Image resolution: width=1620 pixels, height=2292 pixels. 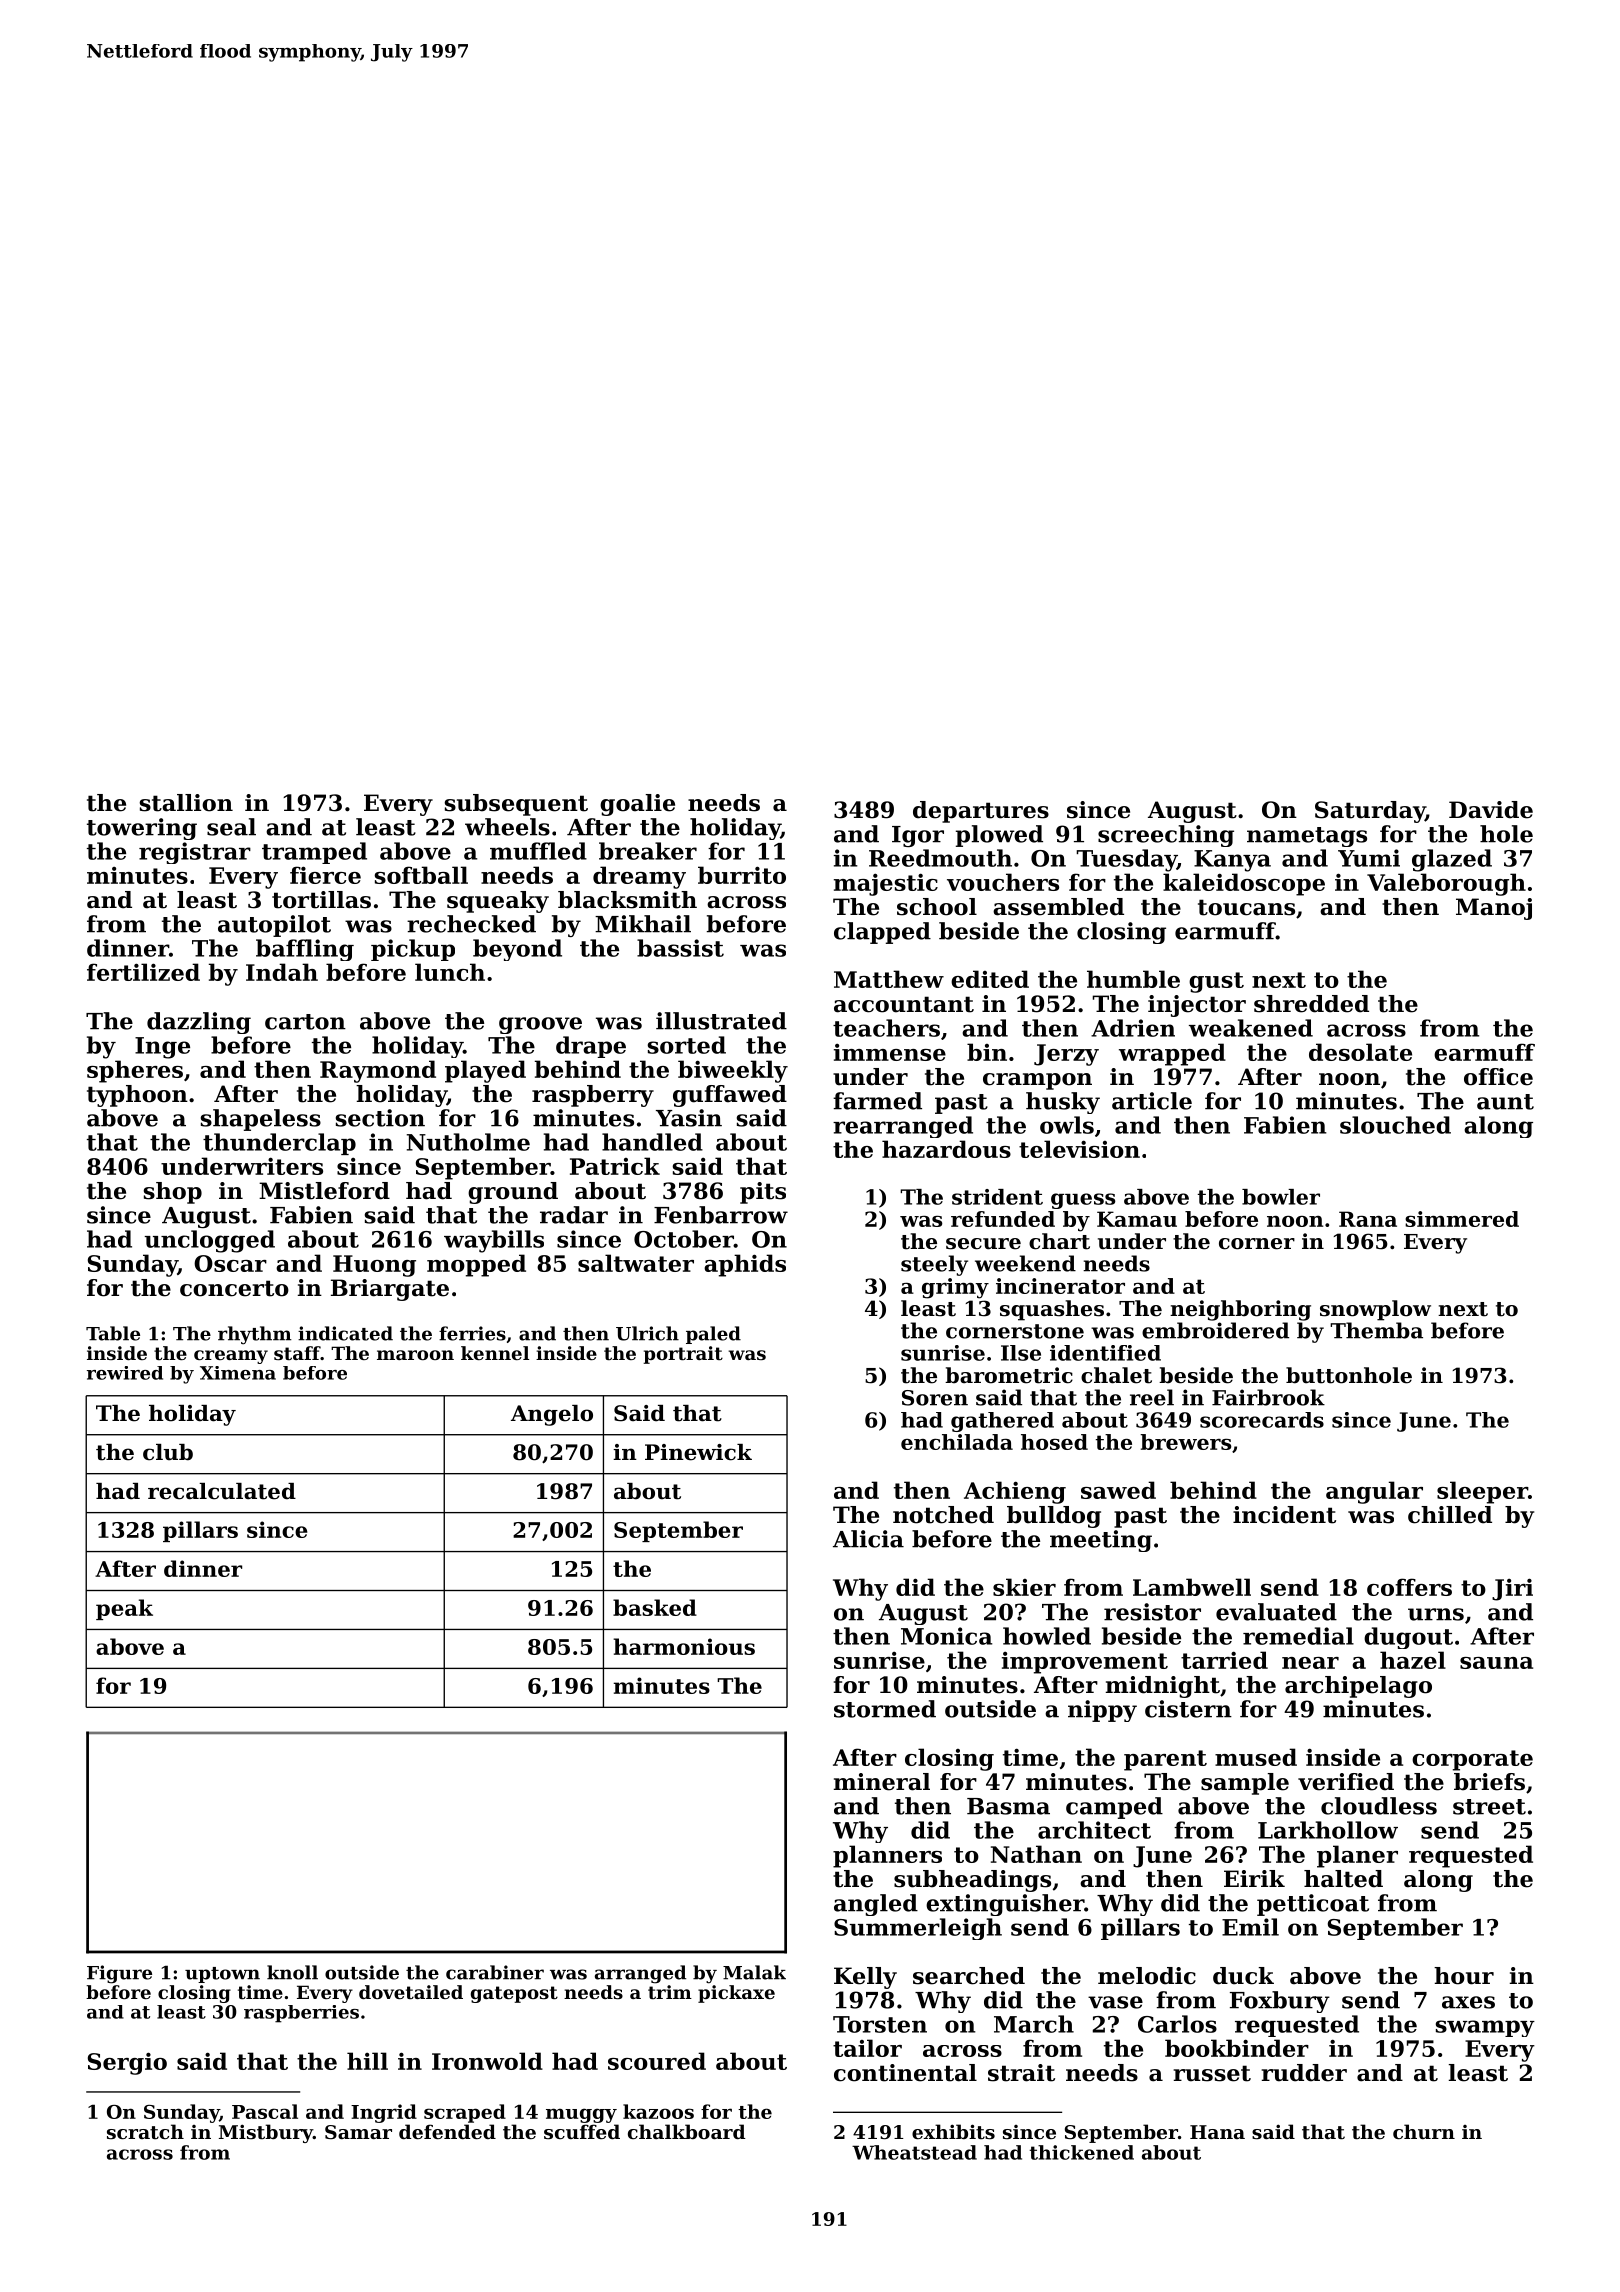 I want to click on shop, so click(x=172, y=1193).
